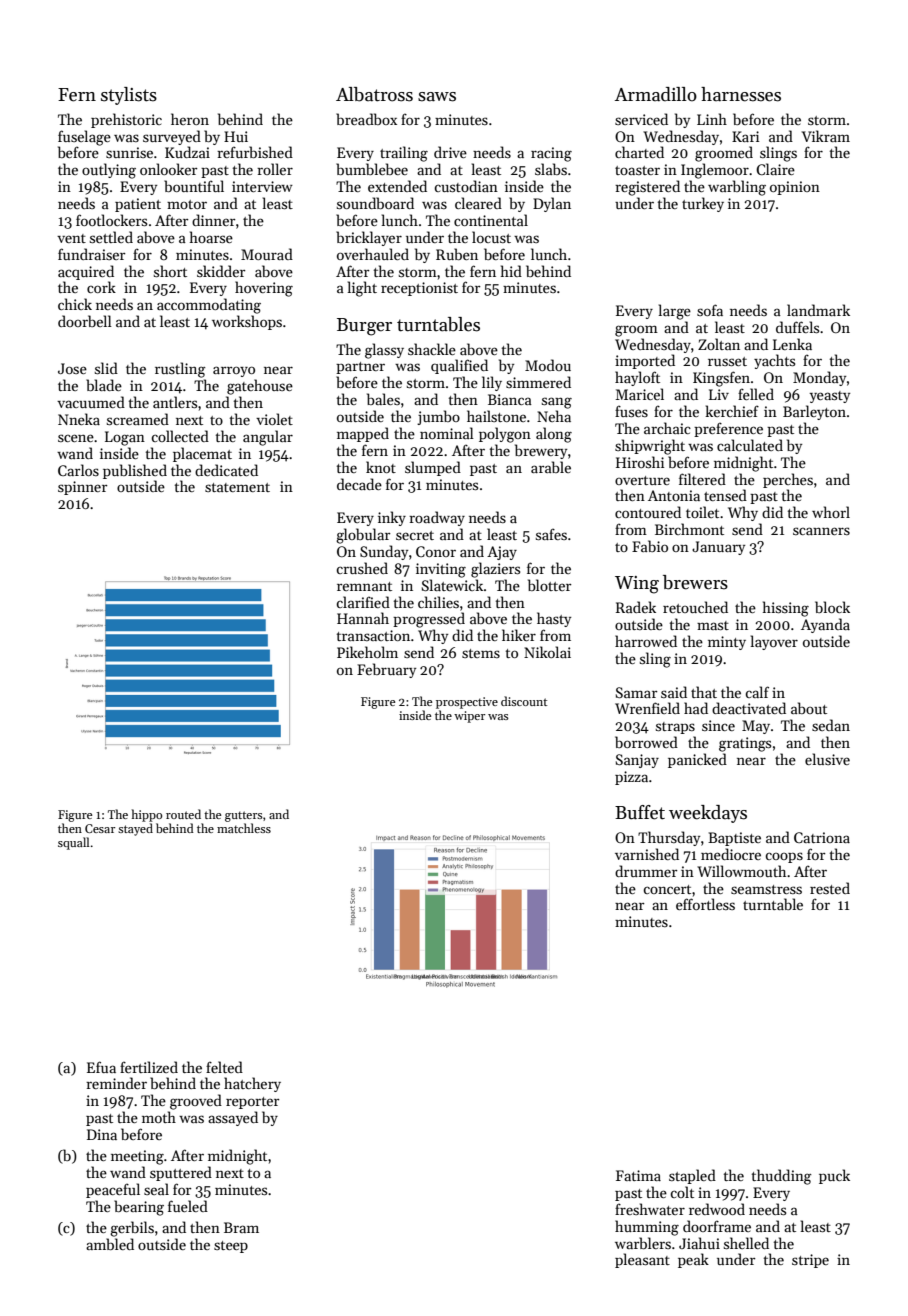  Describe the element at coordinates (274, 419) in the image. I see `violet` at that location.
